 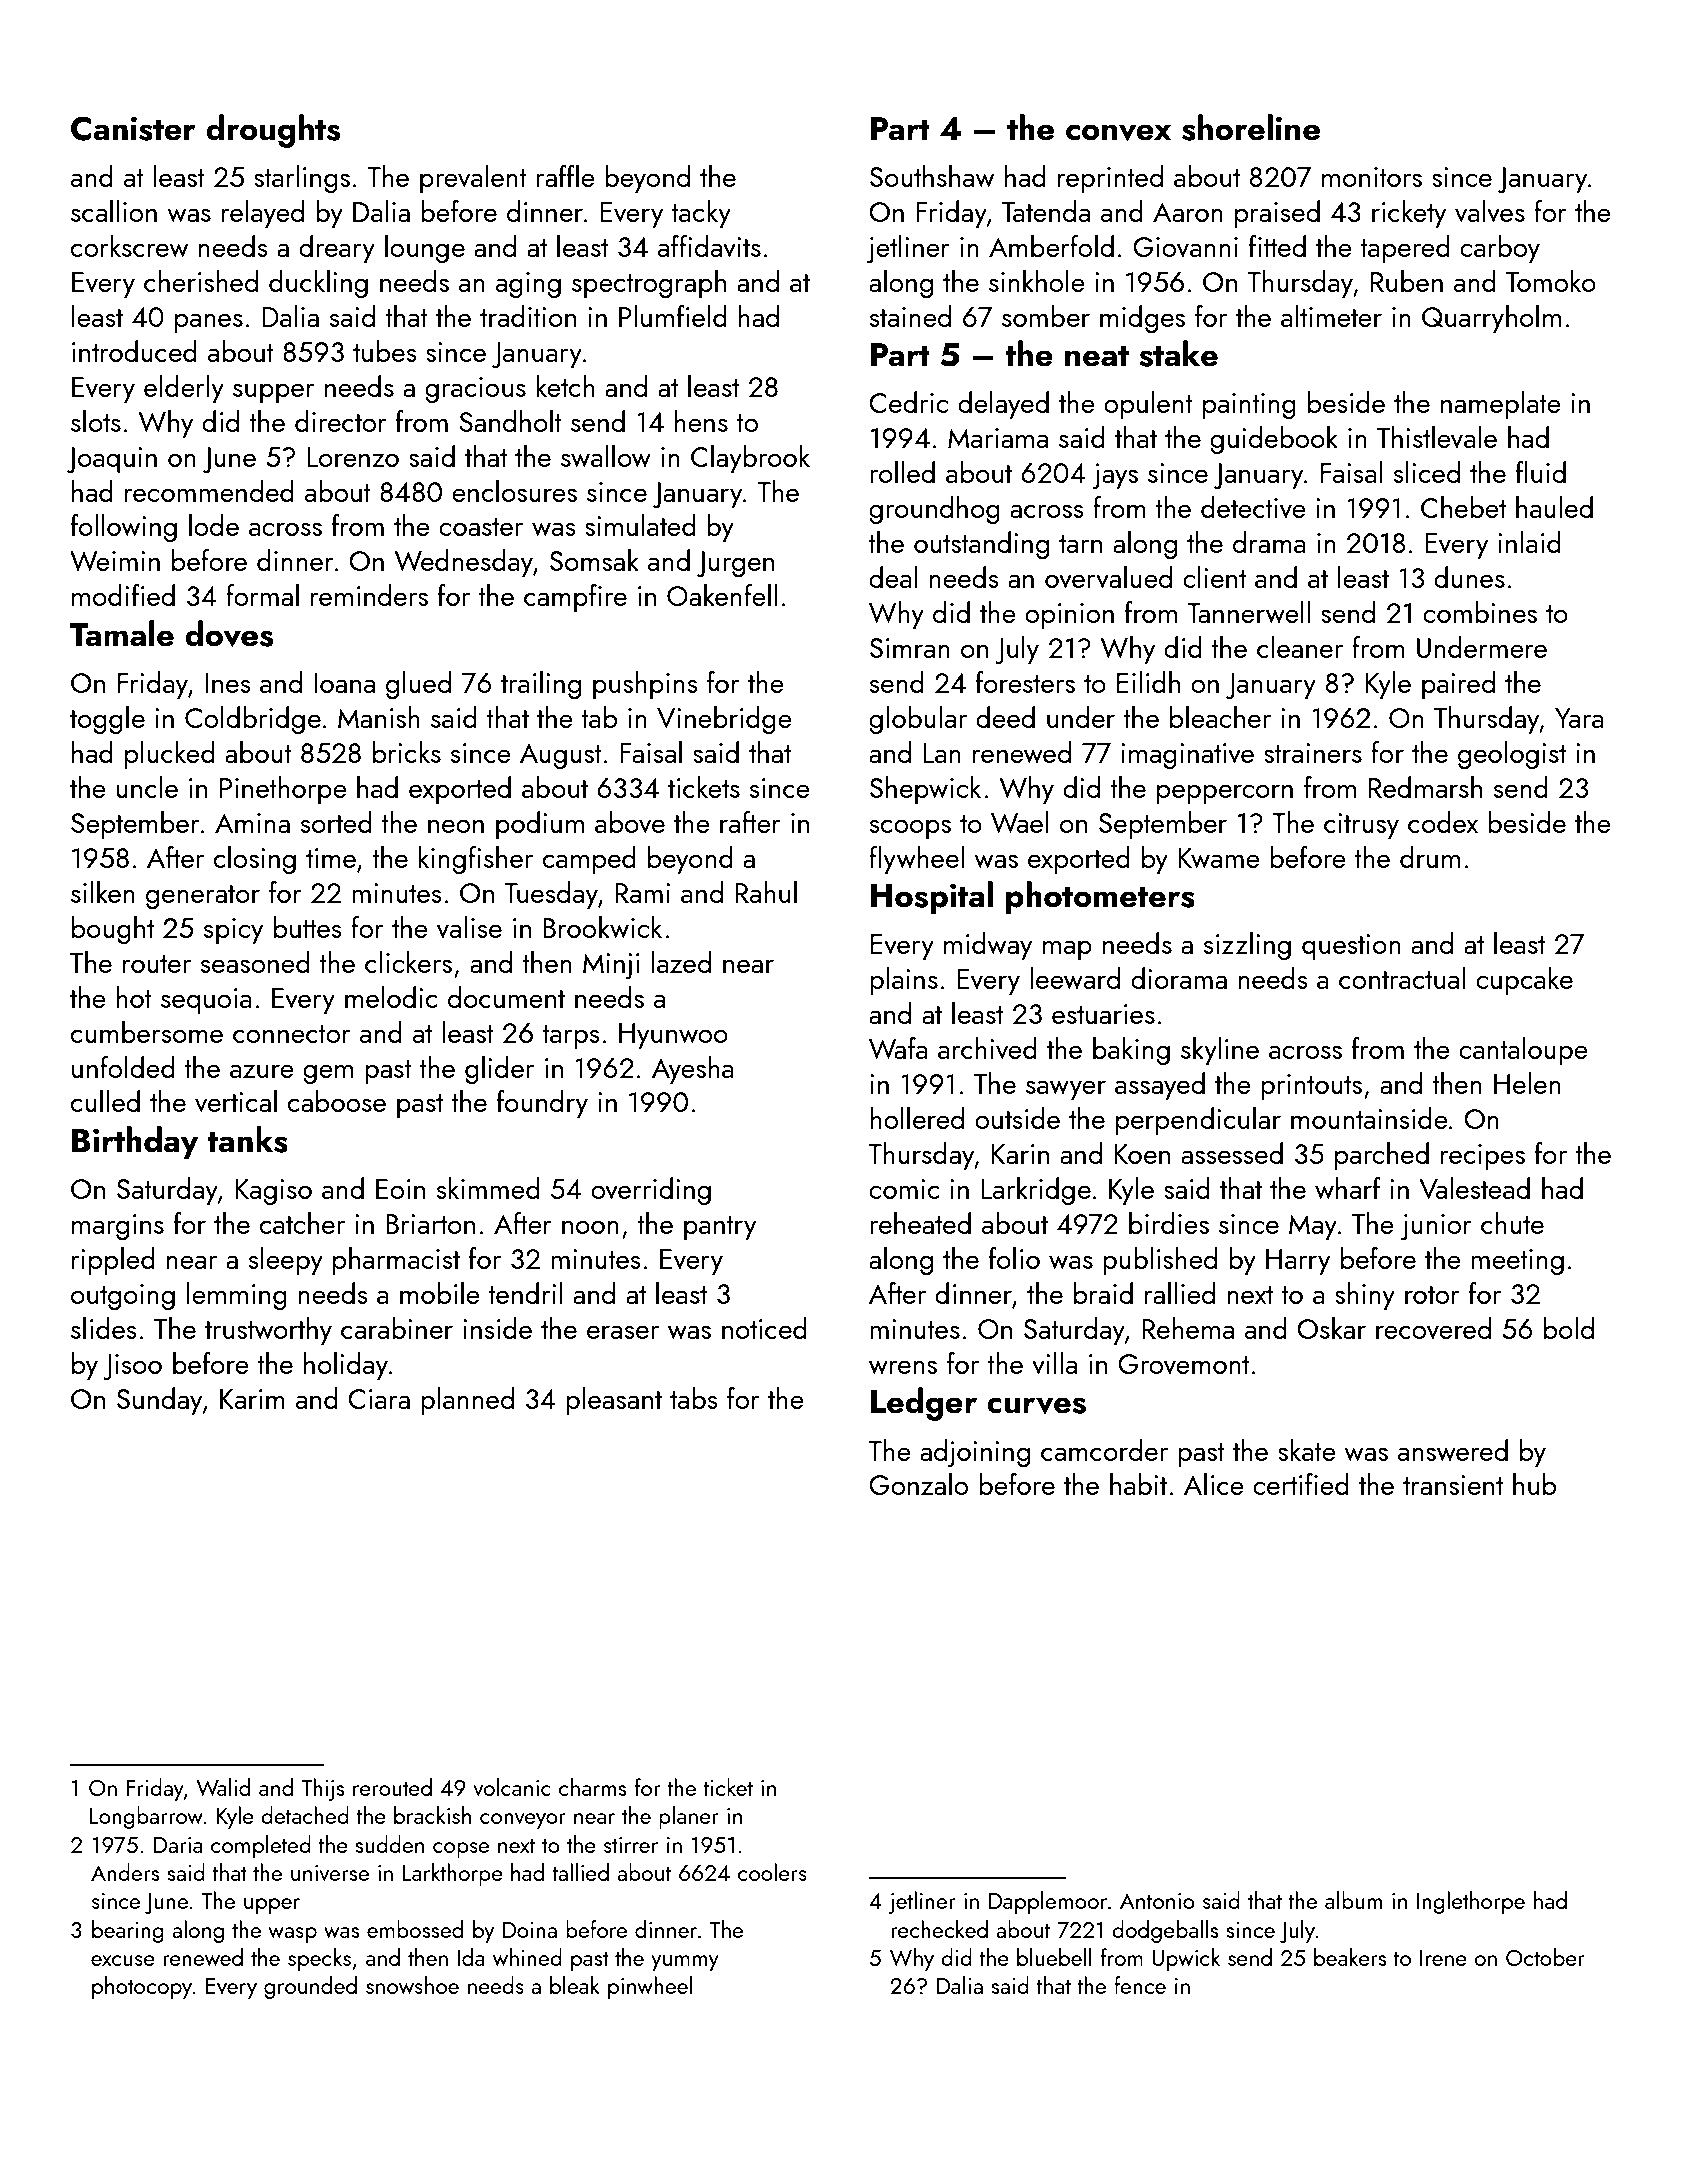 I want to click on October, so click(x=1545, y=1957).
